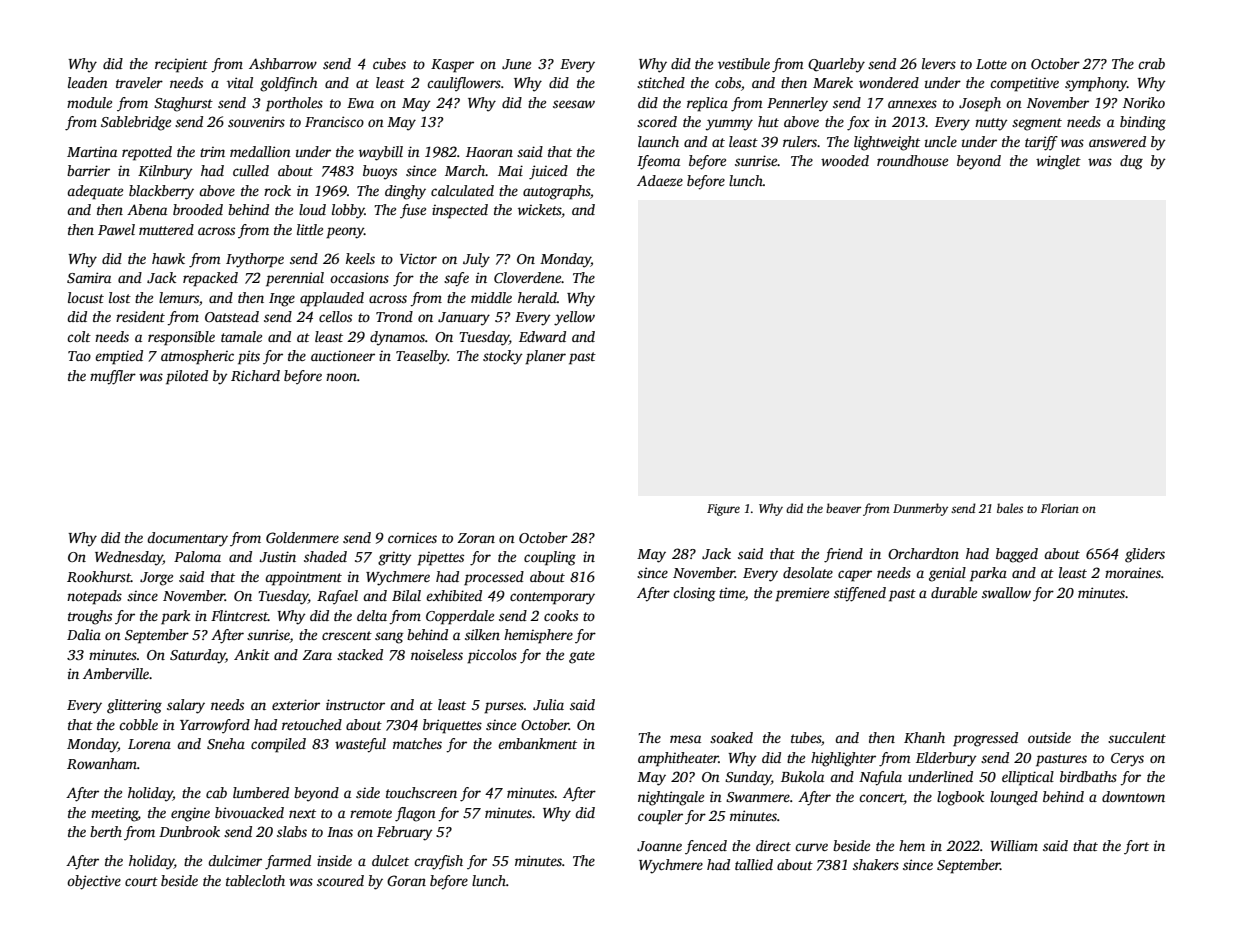 This image has width=1233, height=952. Describe the element at coordinates (685, 739) in the image. I see `mesa` at that location.
